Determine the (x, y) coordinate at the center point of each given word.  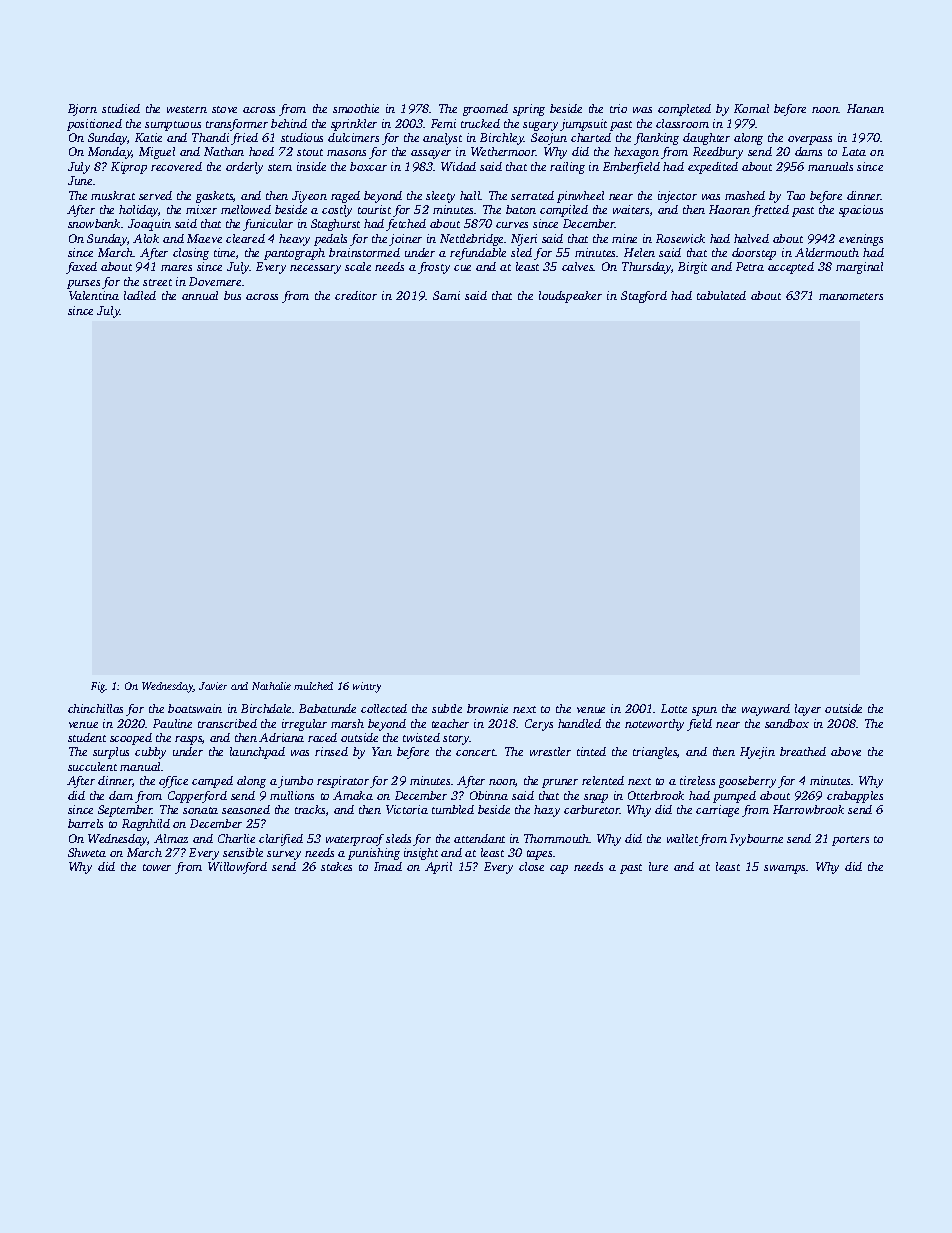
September (125, 811)
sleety (440, 197)
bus (232, 295)
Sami (446, 295)
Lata (854, 151)
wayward (766, 710)
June (80, 180)
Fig (98, 687)
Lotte (674, 708)
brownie (487, 708)
